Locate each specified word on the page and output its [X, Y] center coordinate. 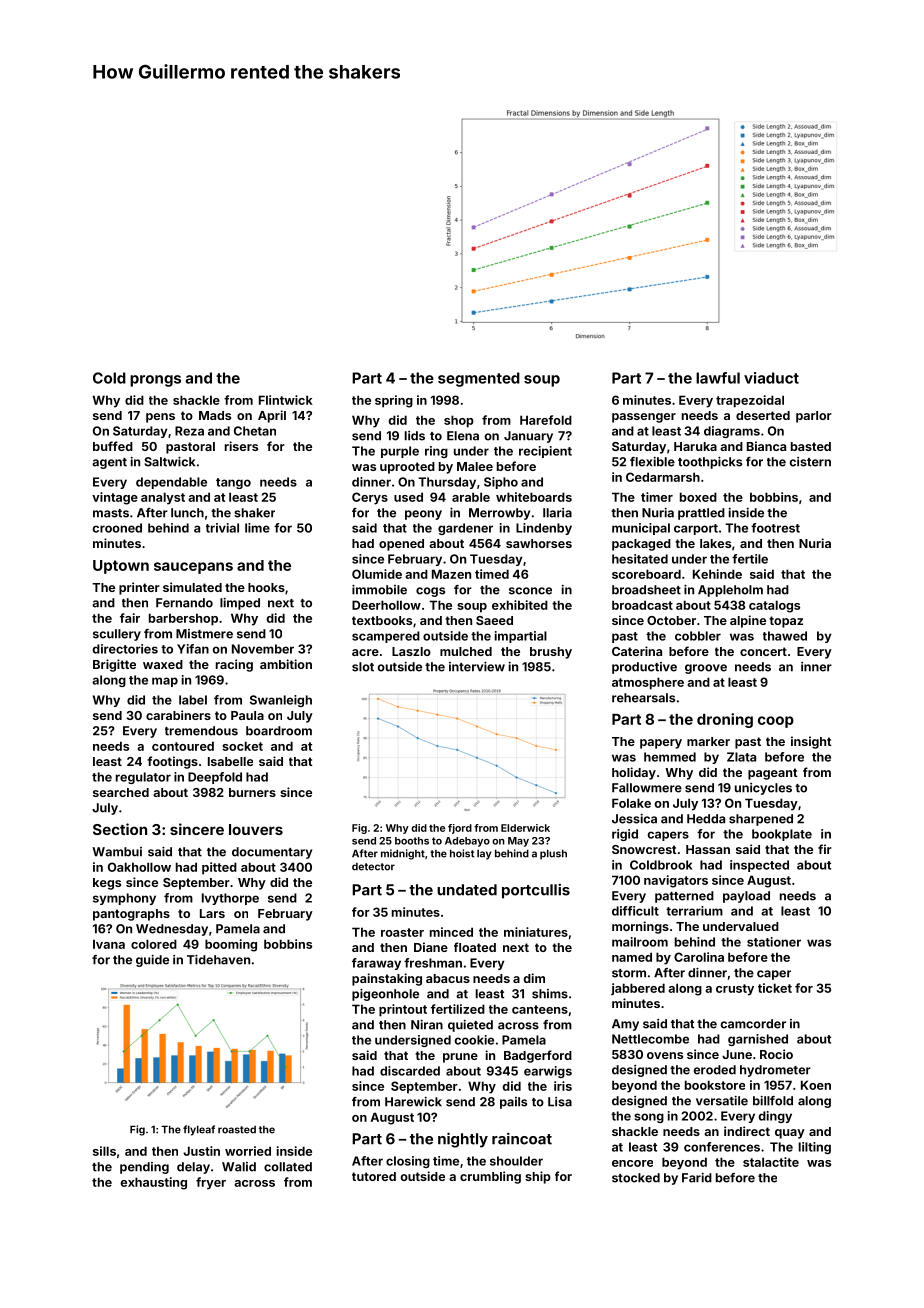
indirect [747, 1131]
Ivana [109, 944]
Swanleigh [281, 701]
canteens [540, 1009]
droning [725, 720]
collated [288, 1167]
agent [109, 463]
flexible [652, 462]
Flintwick [286, 400]
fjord [460, 829]
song [649, 1118]
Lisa [560, 1102]
